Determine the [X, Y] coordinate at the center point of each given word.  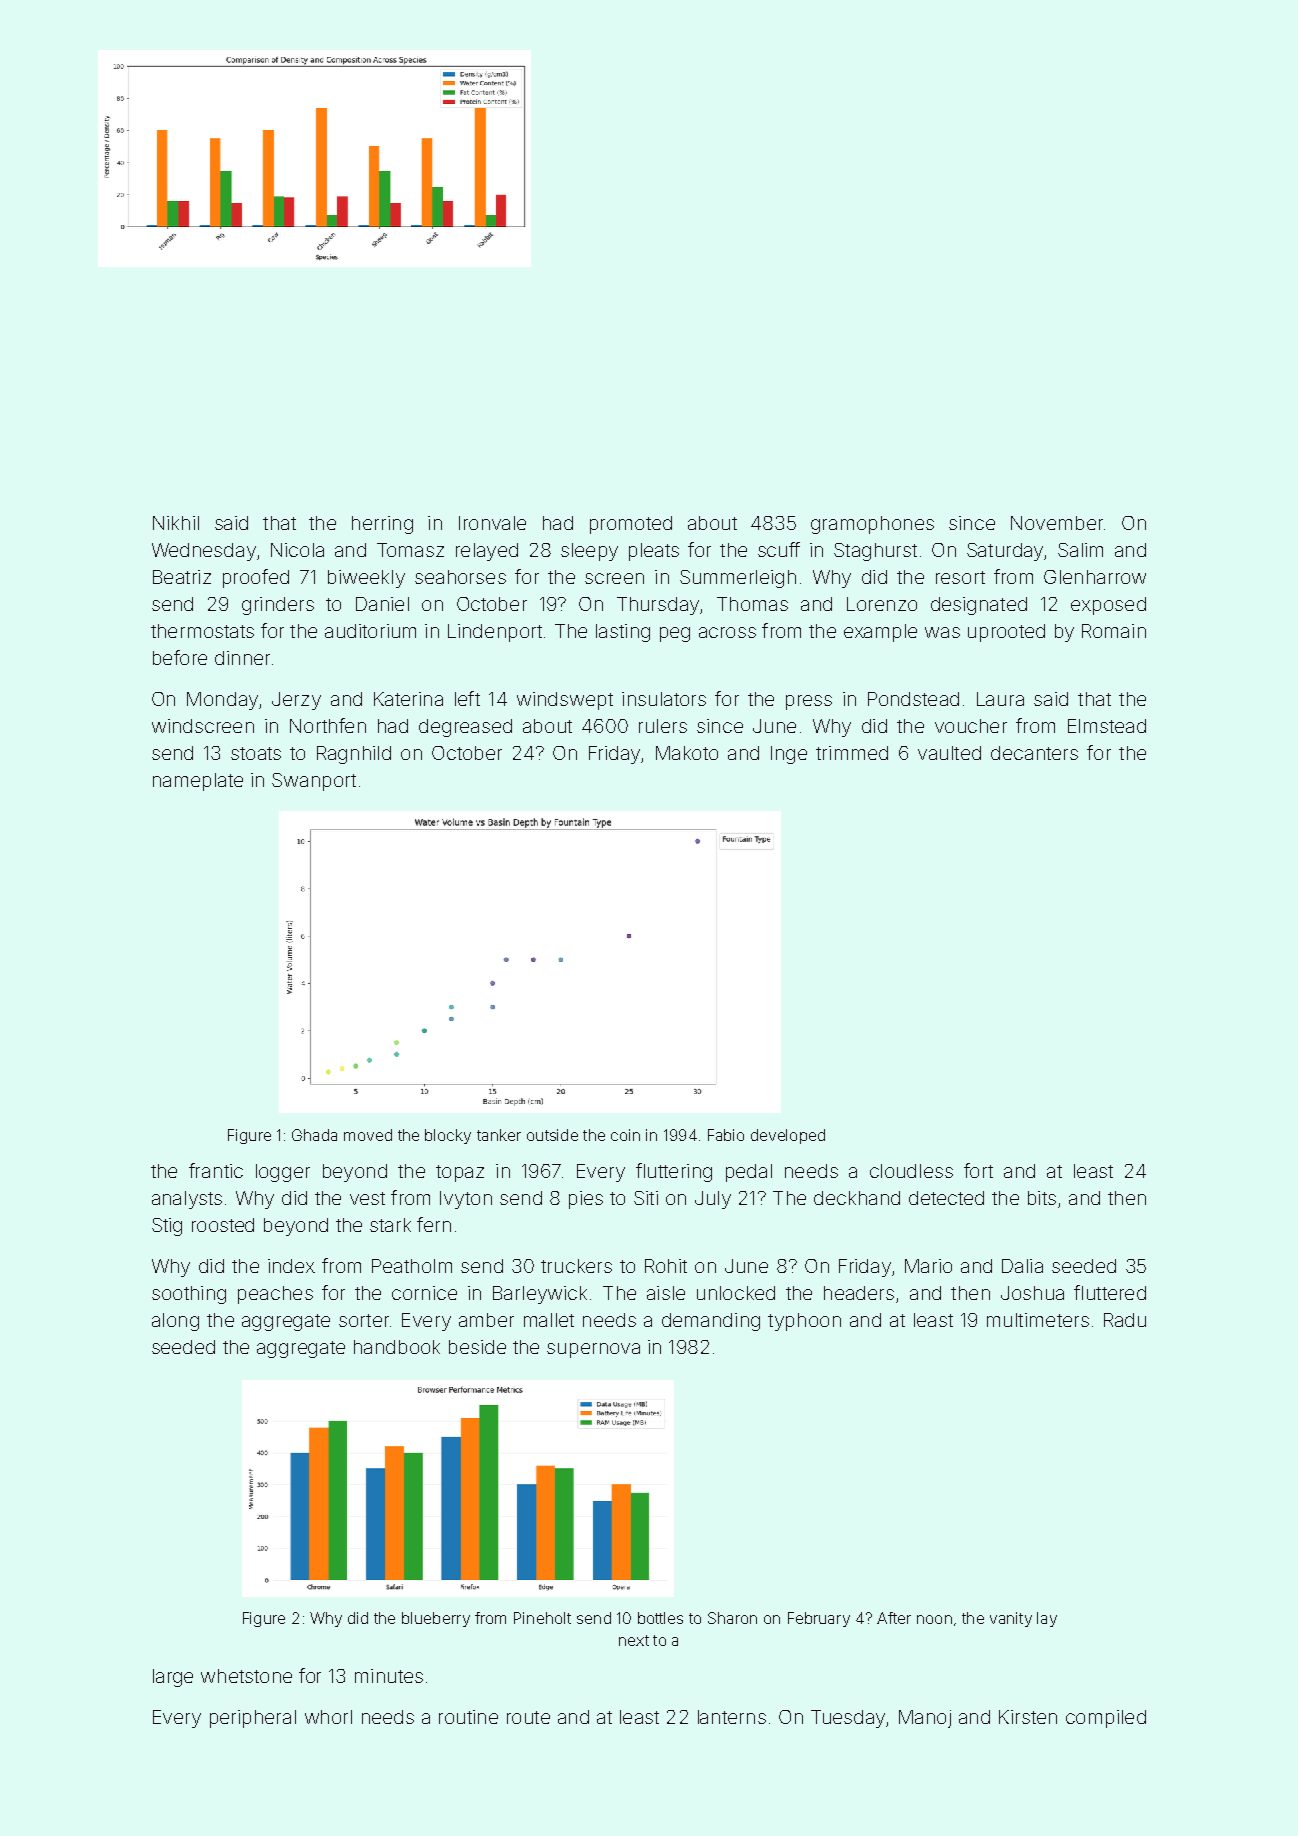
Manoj [925, 1719]
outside [552, 1135]
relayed [487, 552]
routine [468, 1717]
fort [978, 1170]
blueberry [436, 1619]
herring [382, 525]
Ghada [314, 1135]
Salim [1080, 550]
